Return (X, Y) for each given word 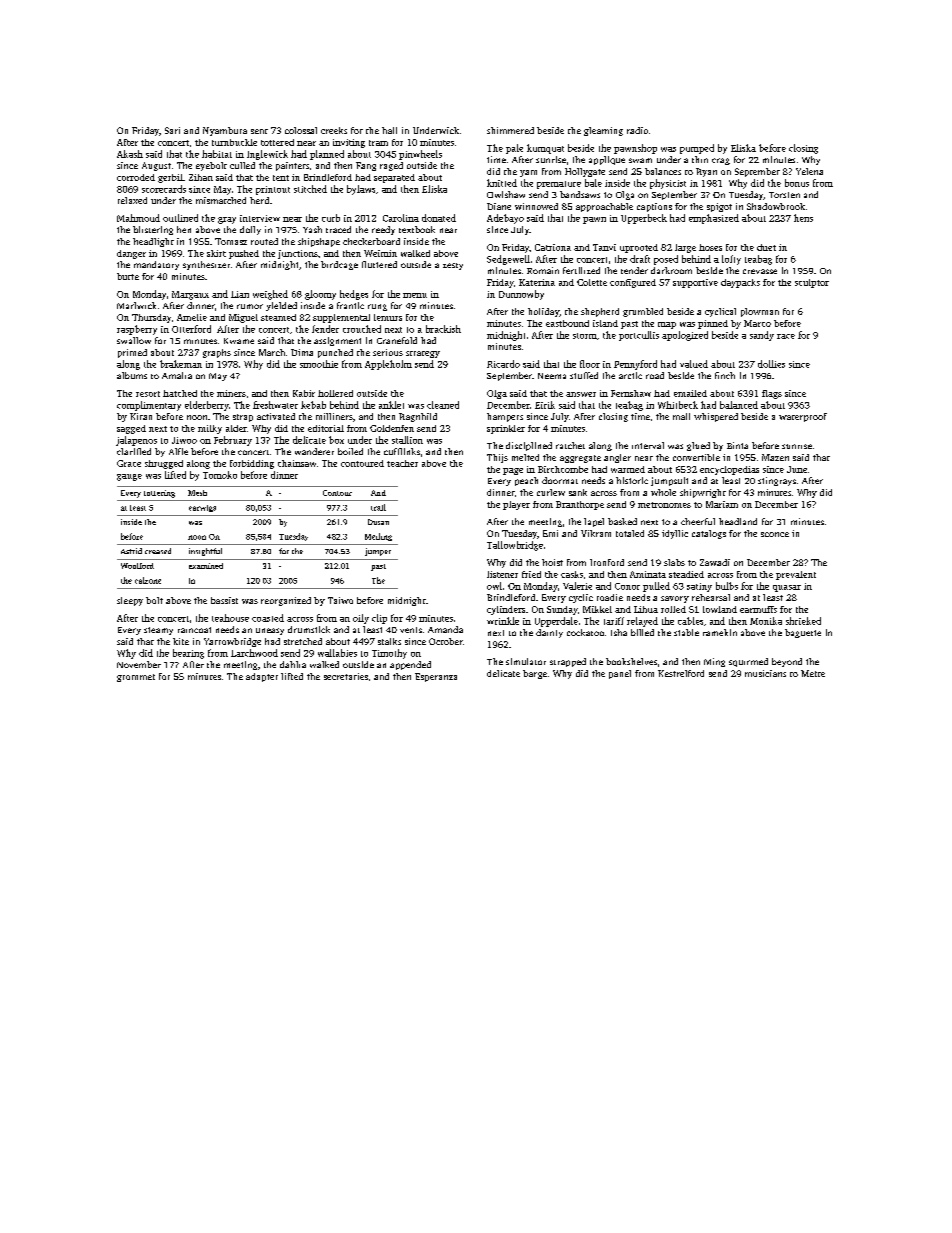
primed (132, 353)
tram (378, 143)
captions (654, 207)
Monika (766, 621)
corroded (136, 177)
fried (531, 574)
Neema (552, 376)
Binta (737, 445)
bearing (188, 654)
